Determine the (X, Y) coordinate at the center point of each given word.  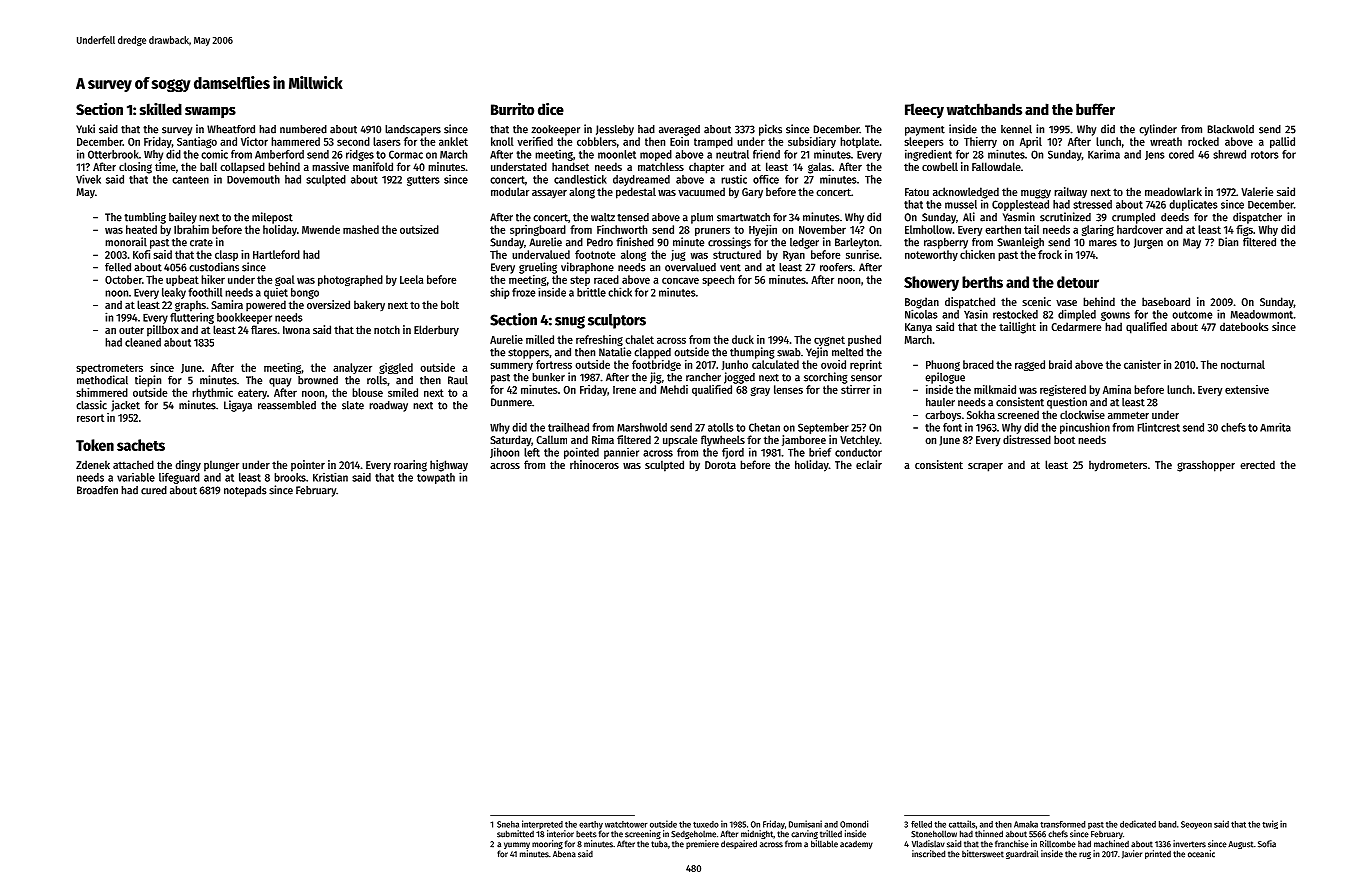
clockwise (1082, 414)
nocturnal (1243, 364)
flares (264, 329)
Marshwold (642, 427)
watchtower (626, 824)
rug (1085, 855)
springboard (538, 230)
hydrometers (1118, 466)
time (165, 166)
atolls (721, 427)
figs (1244, 230)
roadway (388, 406)
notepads (245, 491)
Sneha (508, 824)
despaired (739, 844)
